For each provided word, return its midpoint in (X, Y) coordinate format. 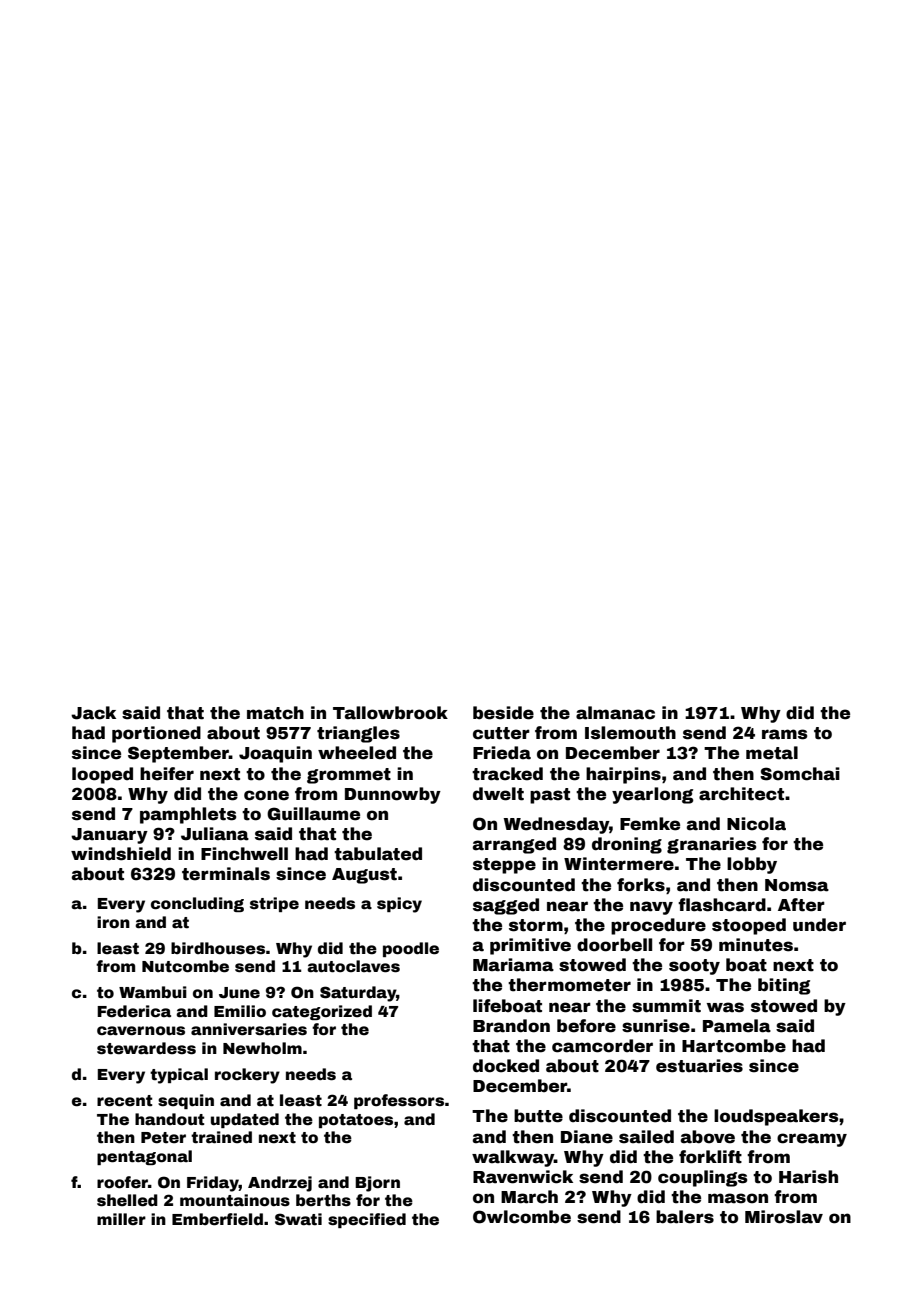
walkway (513, 1158)
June (239, 993)
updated (245, 1120)
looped (102, 775)
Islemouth (630, 733)
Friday (213, 1184)
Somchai (800, 774)
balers (685, 1217)
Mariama (513, 965)
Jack (93, 713)
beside (503, 713)
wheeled (357, 753)
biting (784, 986)
